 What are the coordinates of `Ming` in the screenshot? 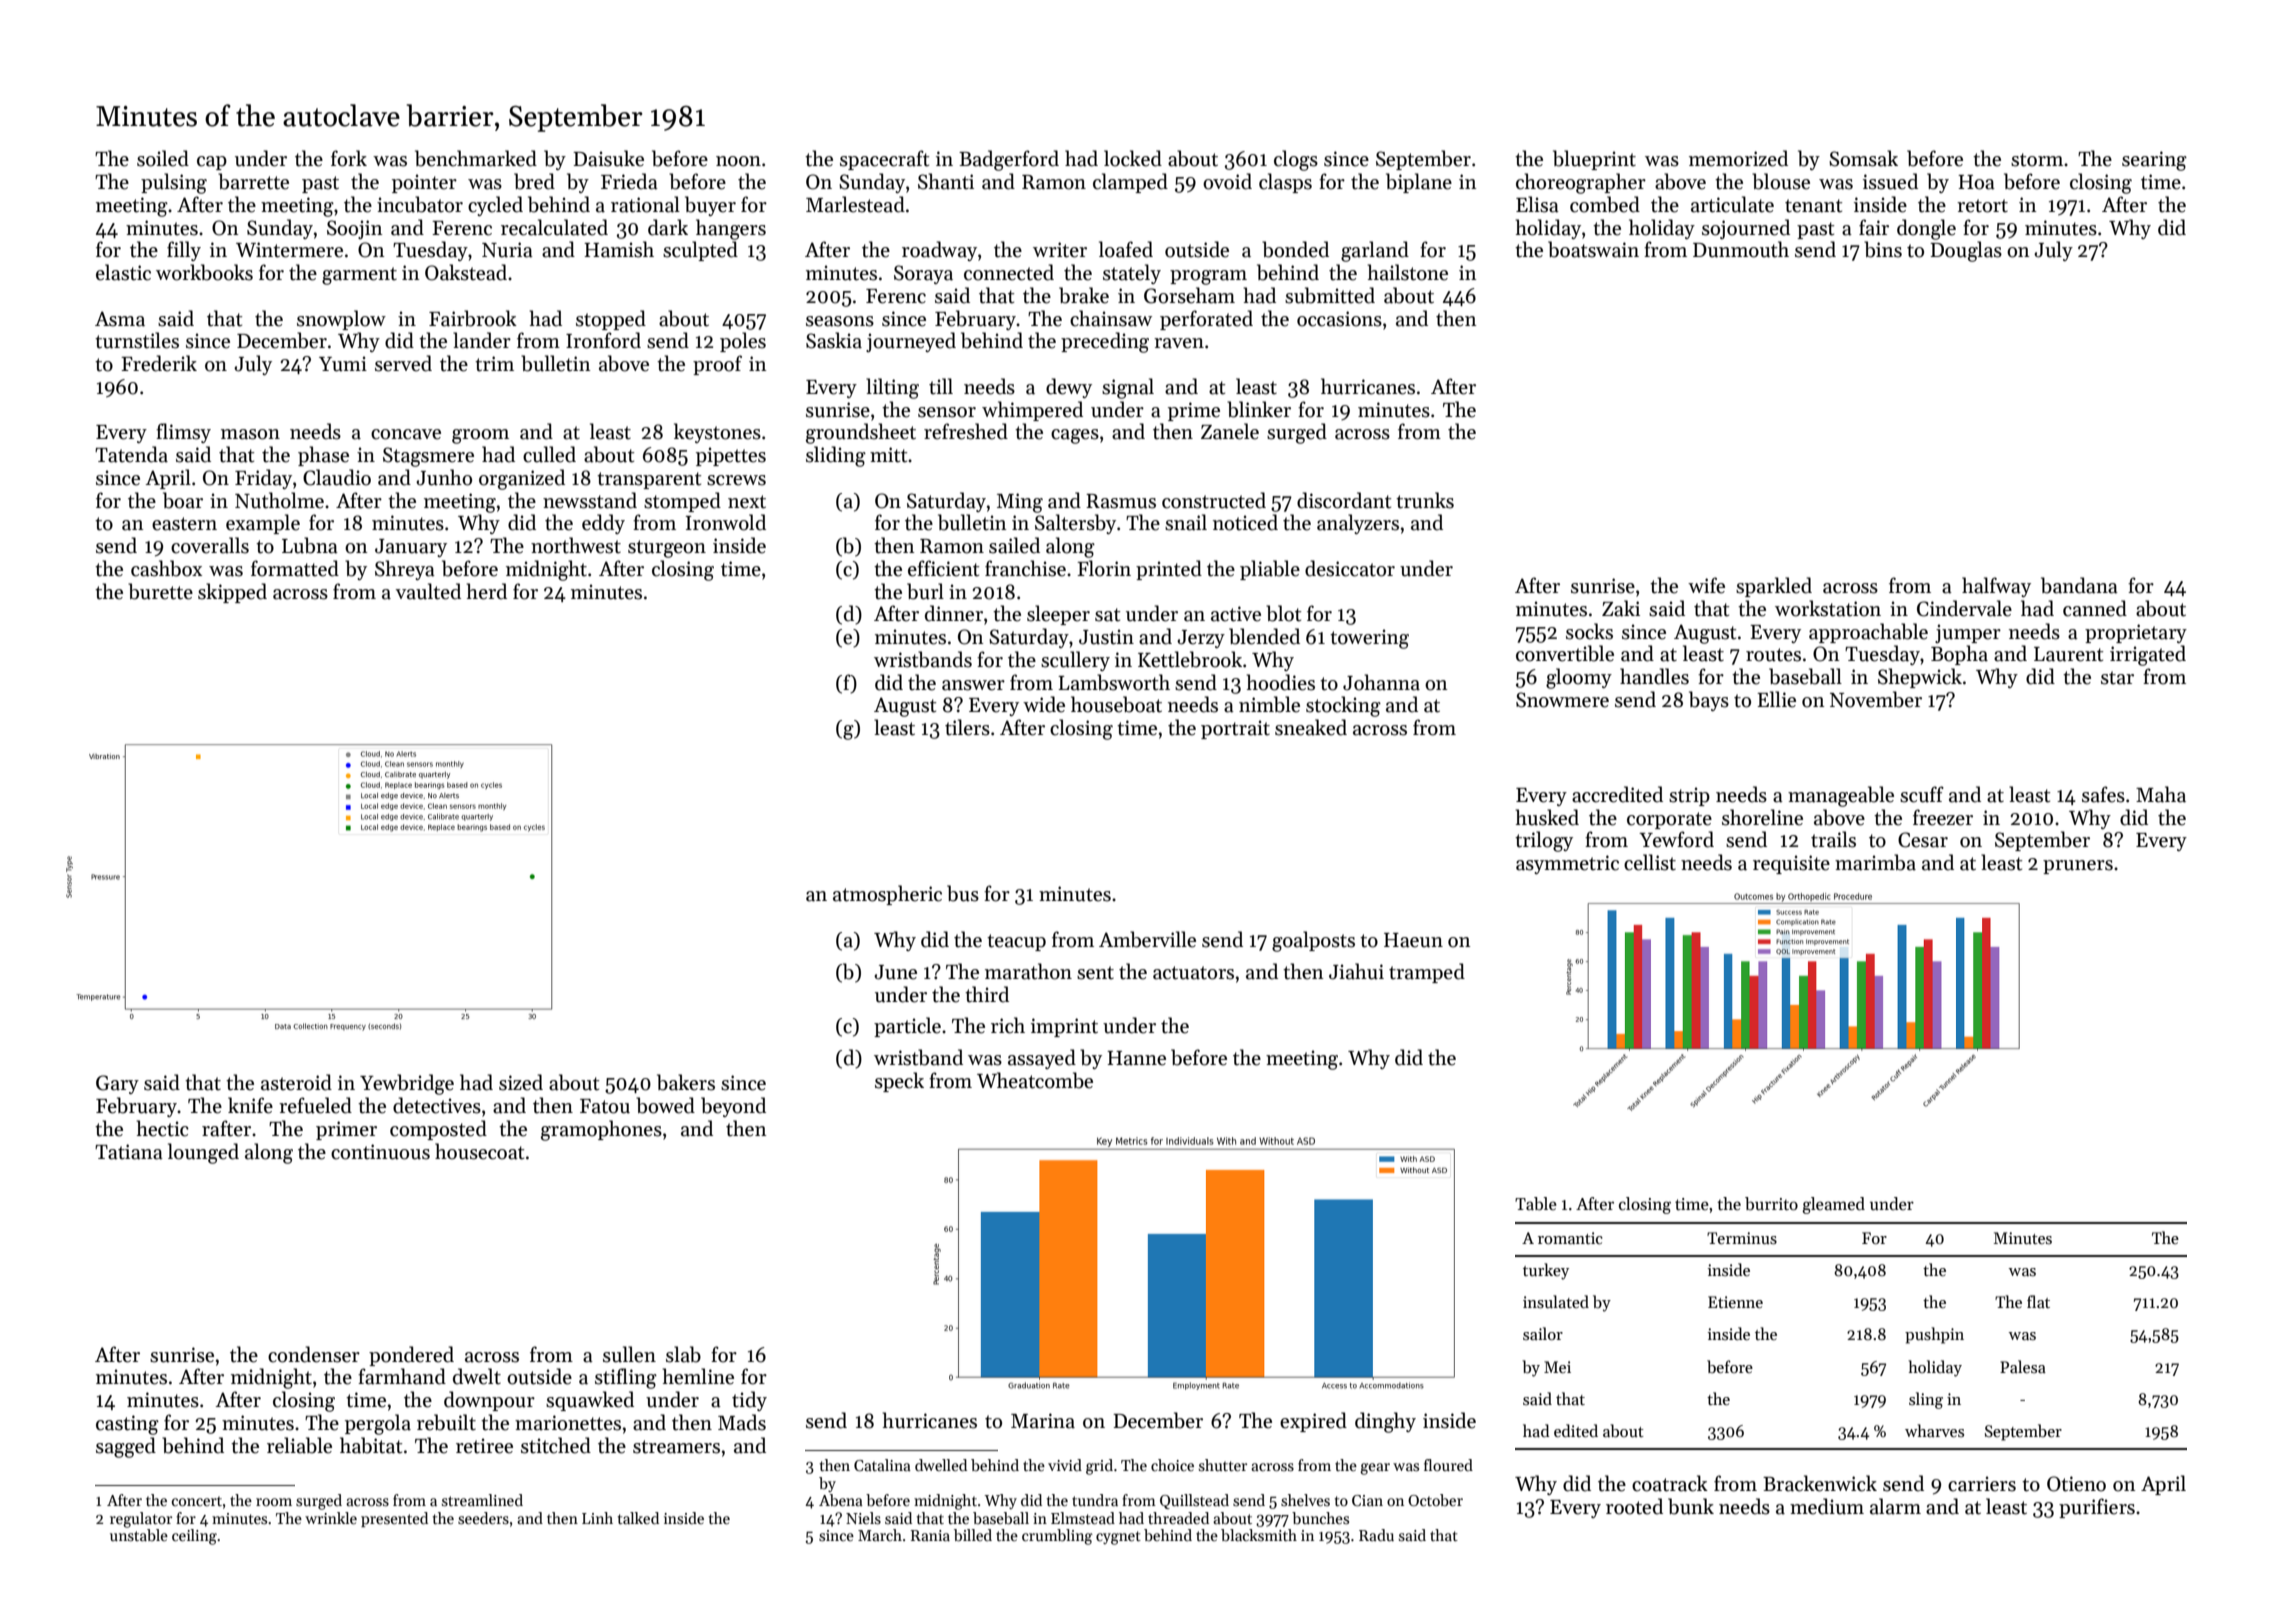 It's located at (1020, 503).
